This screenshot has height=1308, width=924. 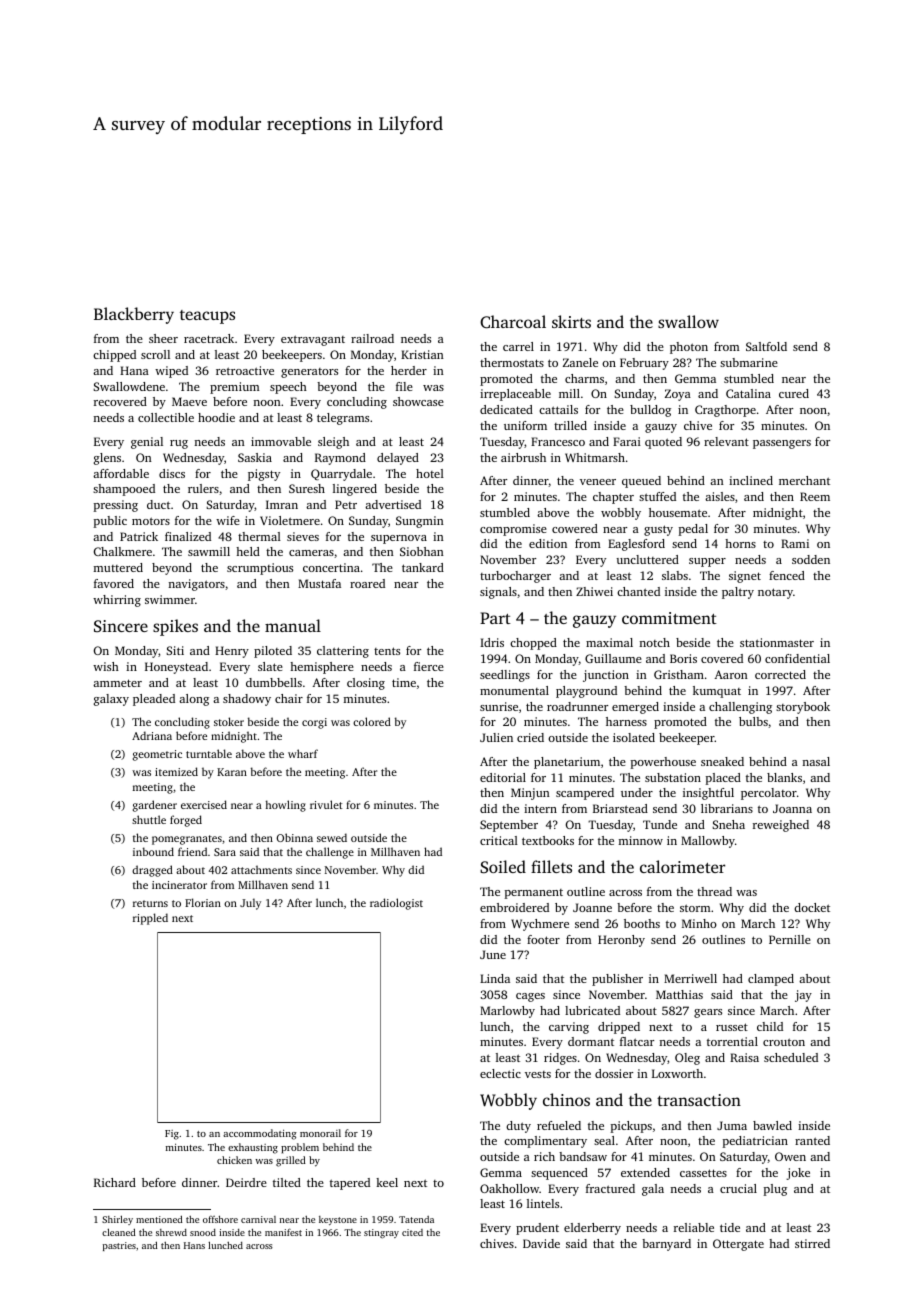 What do you see at coordinates (766, 346) in the screenshot?
I see `Saltfold` at bounding box center [766, 346].
